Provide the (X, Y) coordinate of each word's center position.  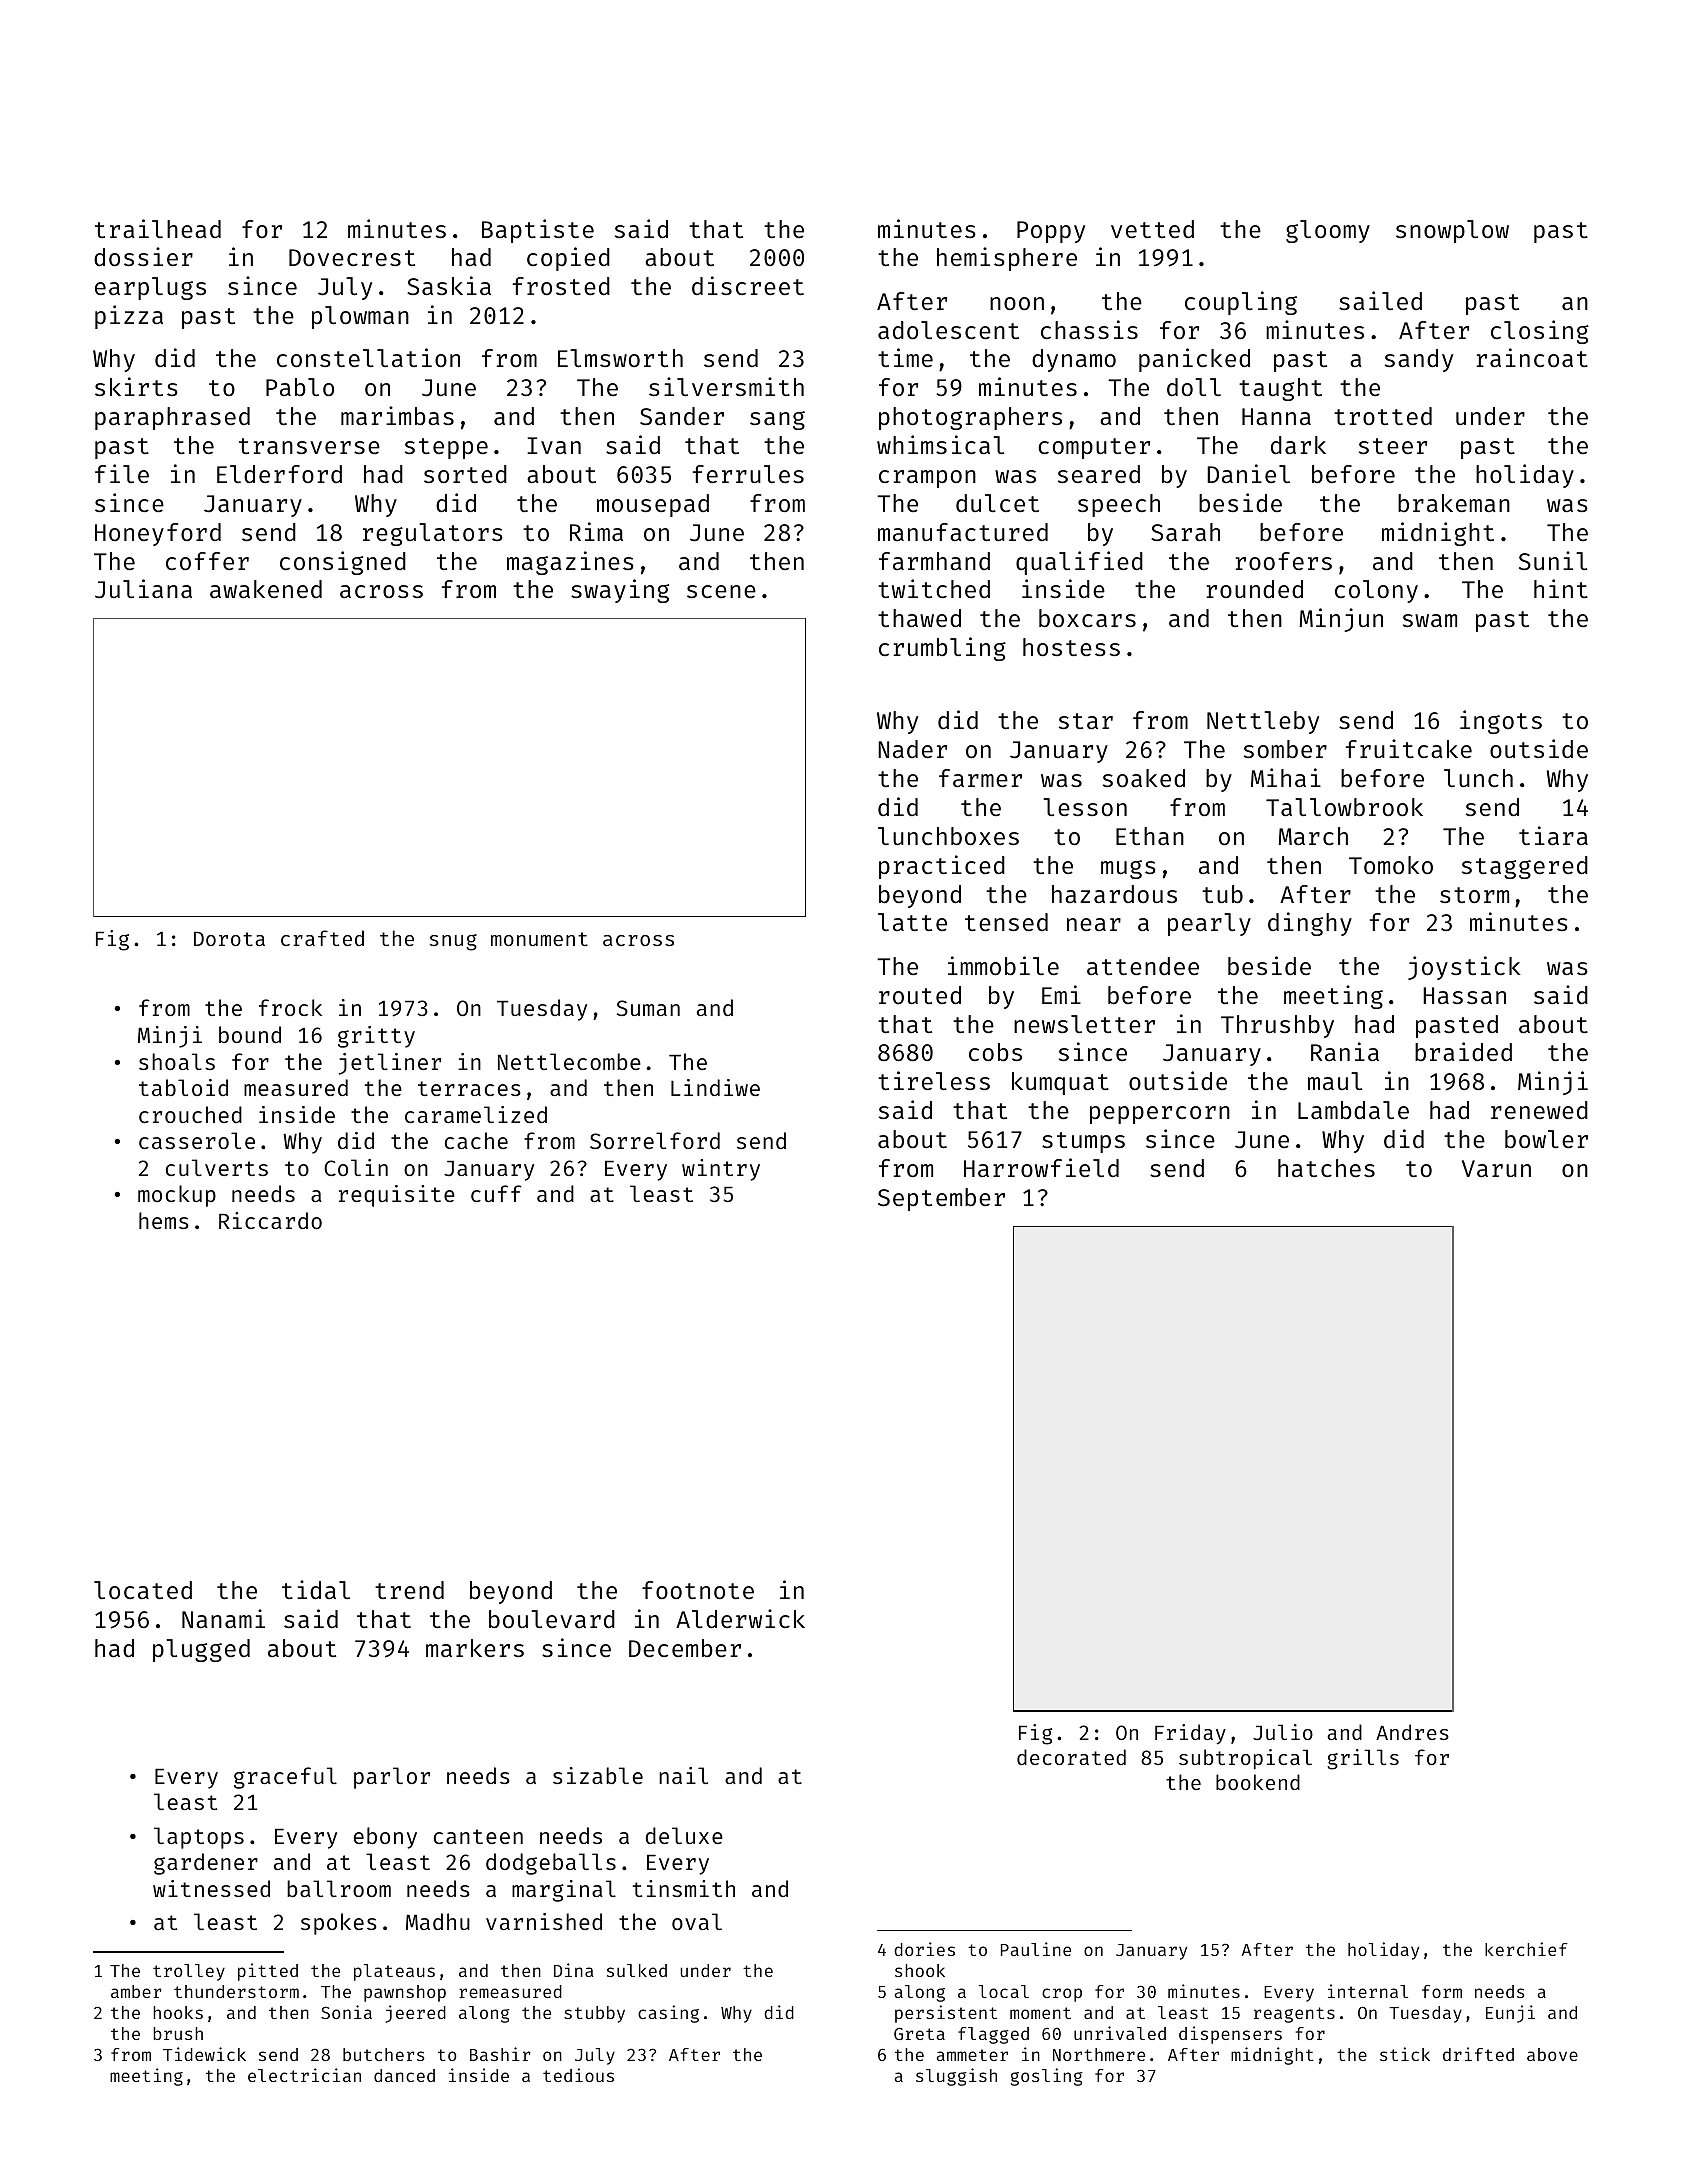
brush (178, 2033)
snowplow (1452, 231)
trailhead (158, 228)
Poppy (1051, 232)
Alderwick (740, 1618)
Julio (1283, 1732)
